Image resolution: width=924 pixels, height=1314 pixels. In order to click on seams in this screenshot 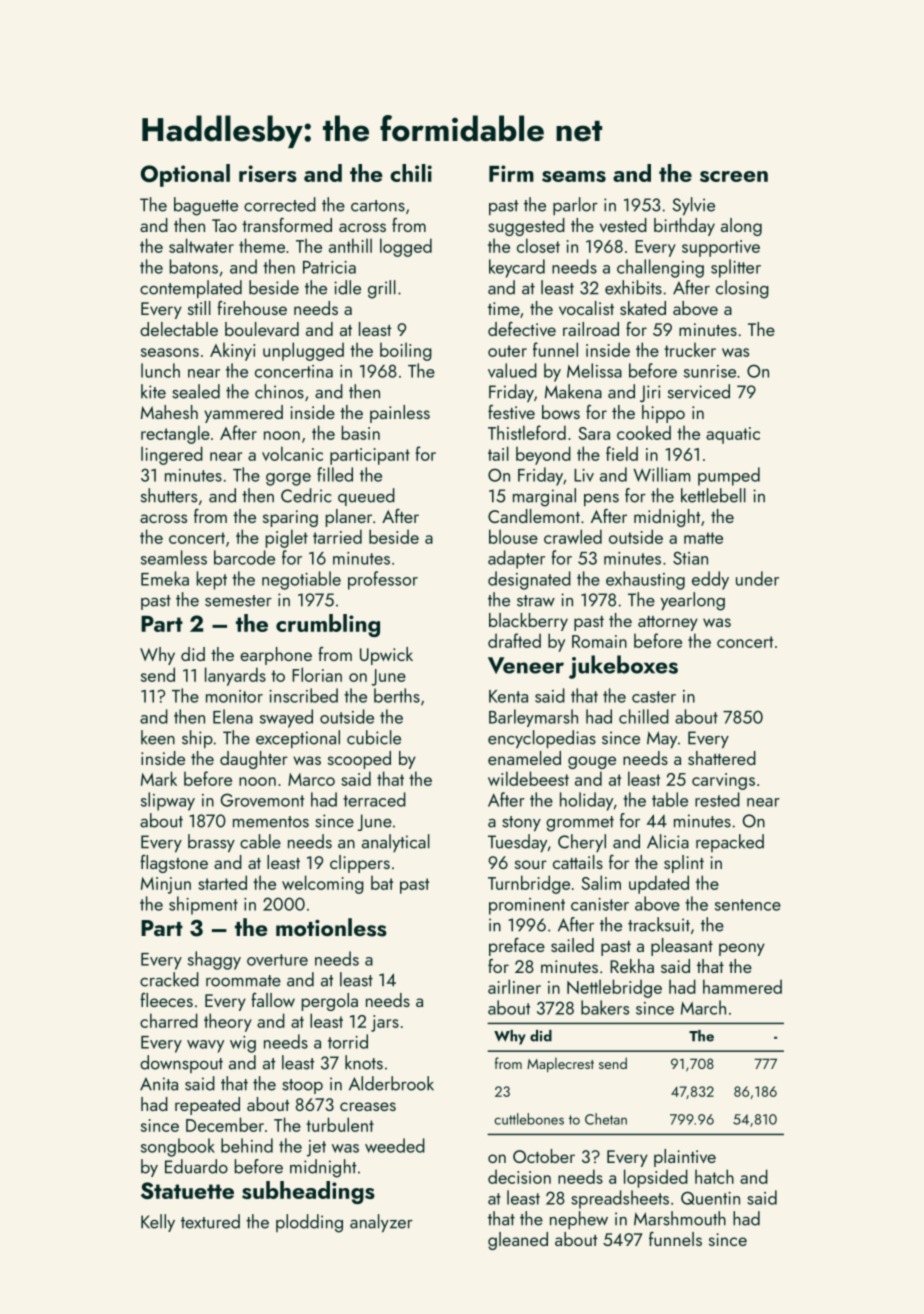, I will do `click(574, 176)`.
